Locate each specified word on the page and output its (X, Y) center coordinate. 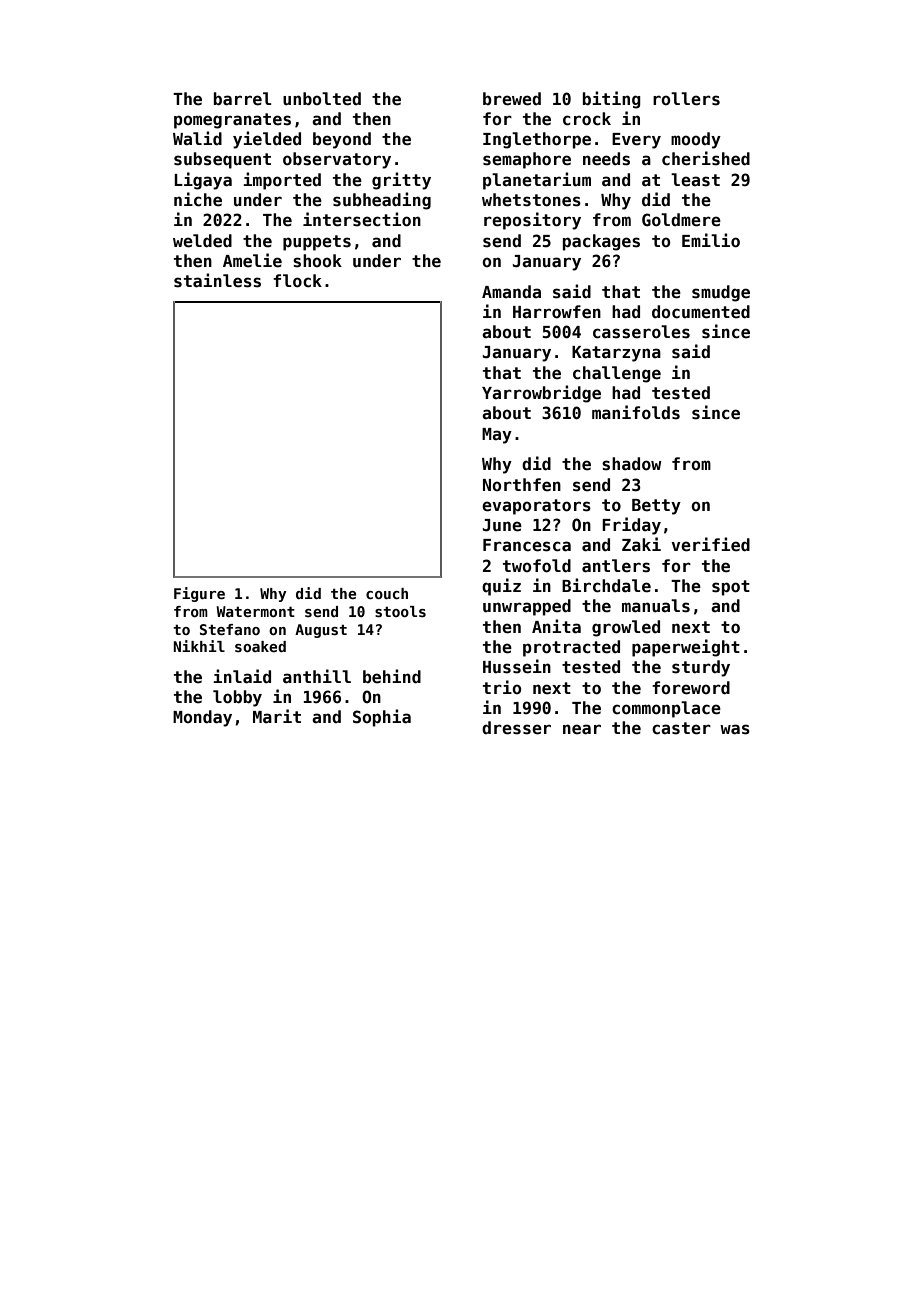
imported (282, 181)
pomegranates (232, 121)
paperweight (686, 648)
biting (612, 100)
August (321, 631)
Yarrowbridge (541, 394)
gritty (401, 181)
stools (400, 611)
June (502, 525)
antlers (616, 566)
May (497, 436)
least (695, 180)
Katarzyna (616, 354)
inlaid (242, 676)
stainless (217, 280)
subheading (382, 201)
